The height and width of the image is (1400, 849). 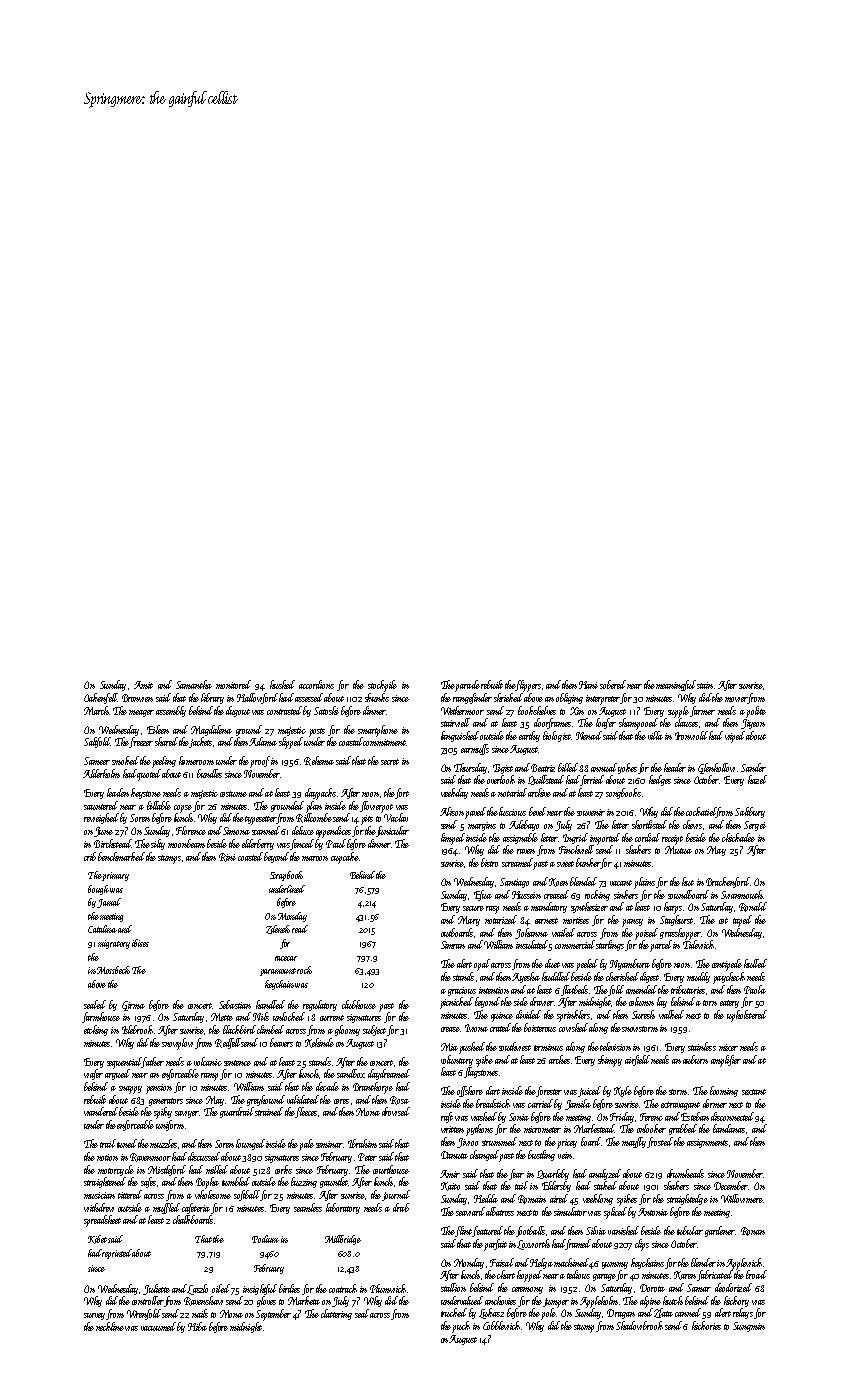 What do you see at coordinates (577, 711) in the image?
I see `Xin` at bounding box center [577, 711].
